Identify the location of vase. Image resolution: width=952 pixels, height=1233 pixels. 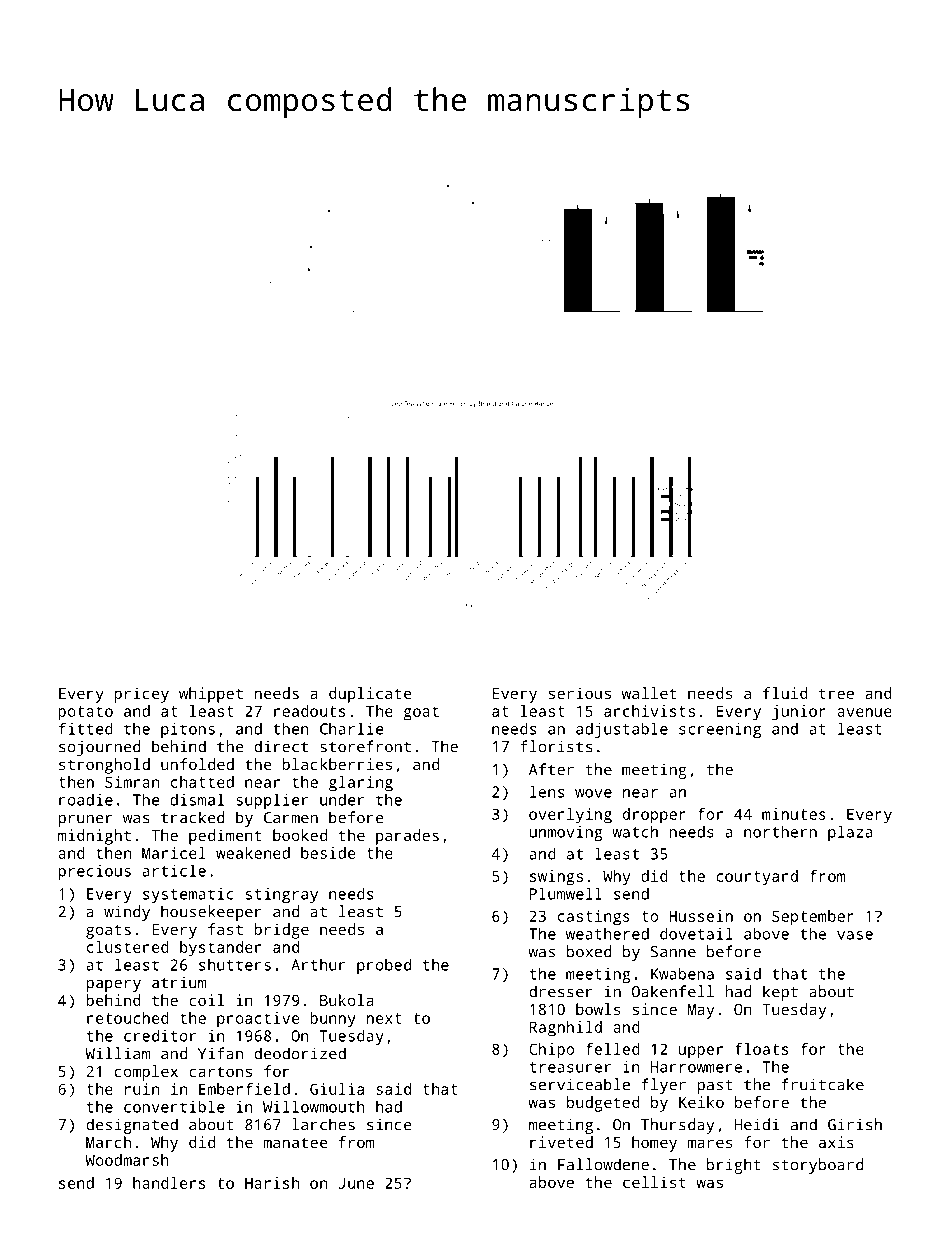
(855, 935).
